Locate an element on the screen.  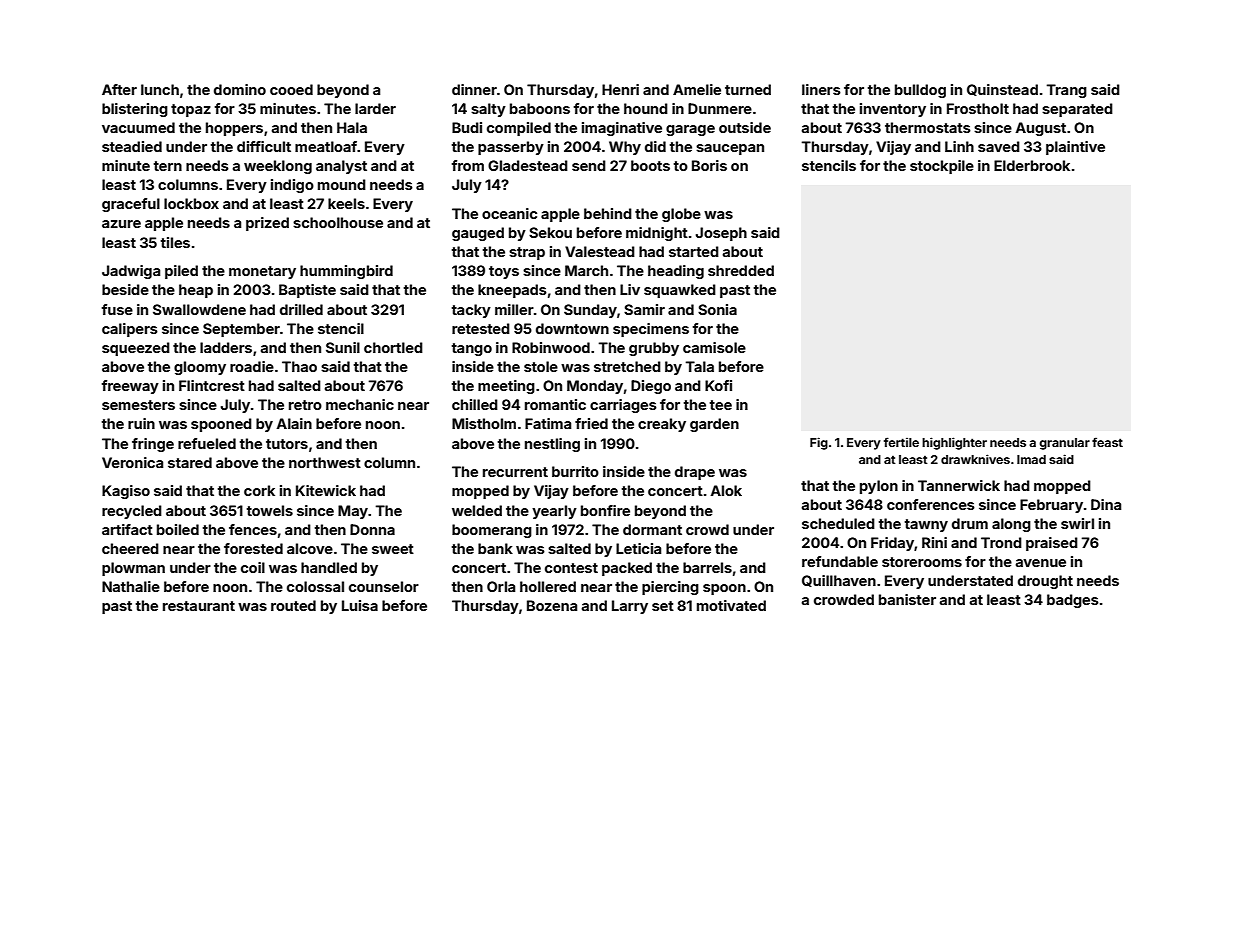
drought is located at coordinates (1045, 582).
